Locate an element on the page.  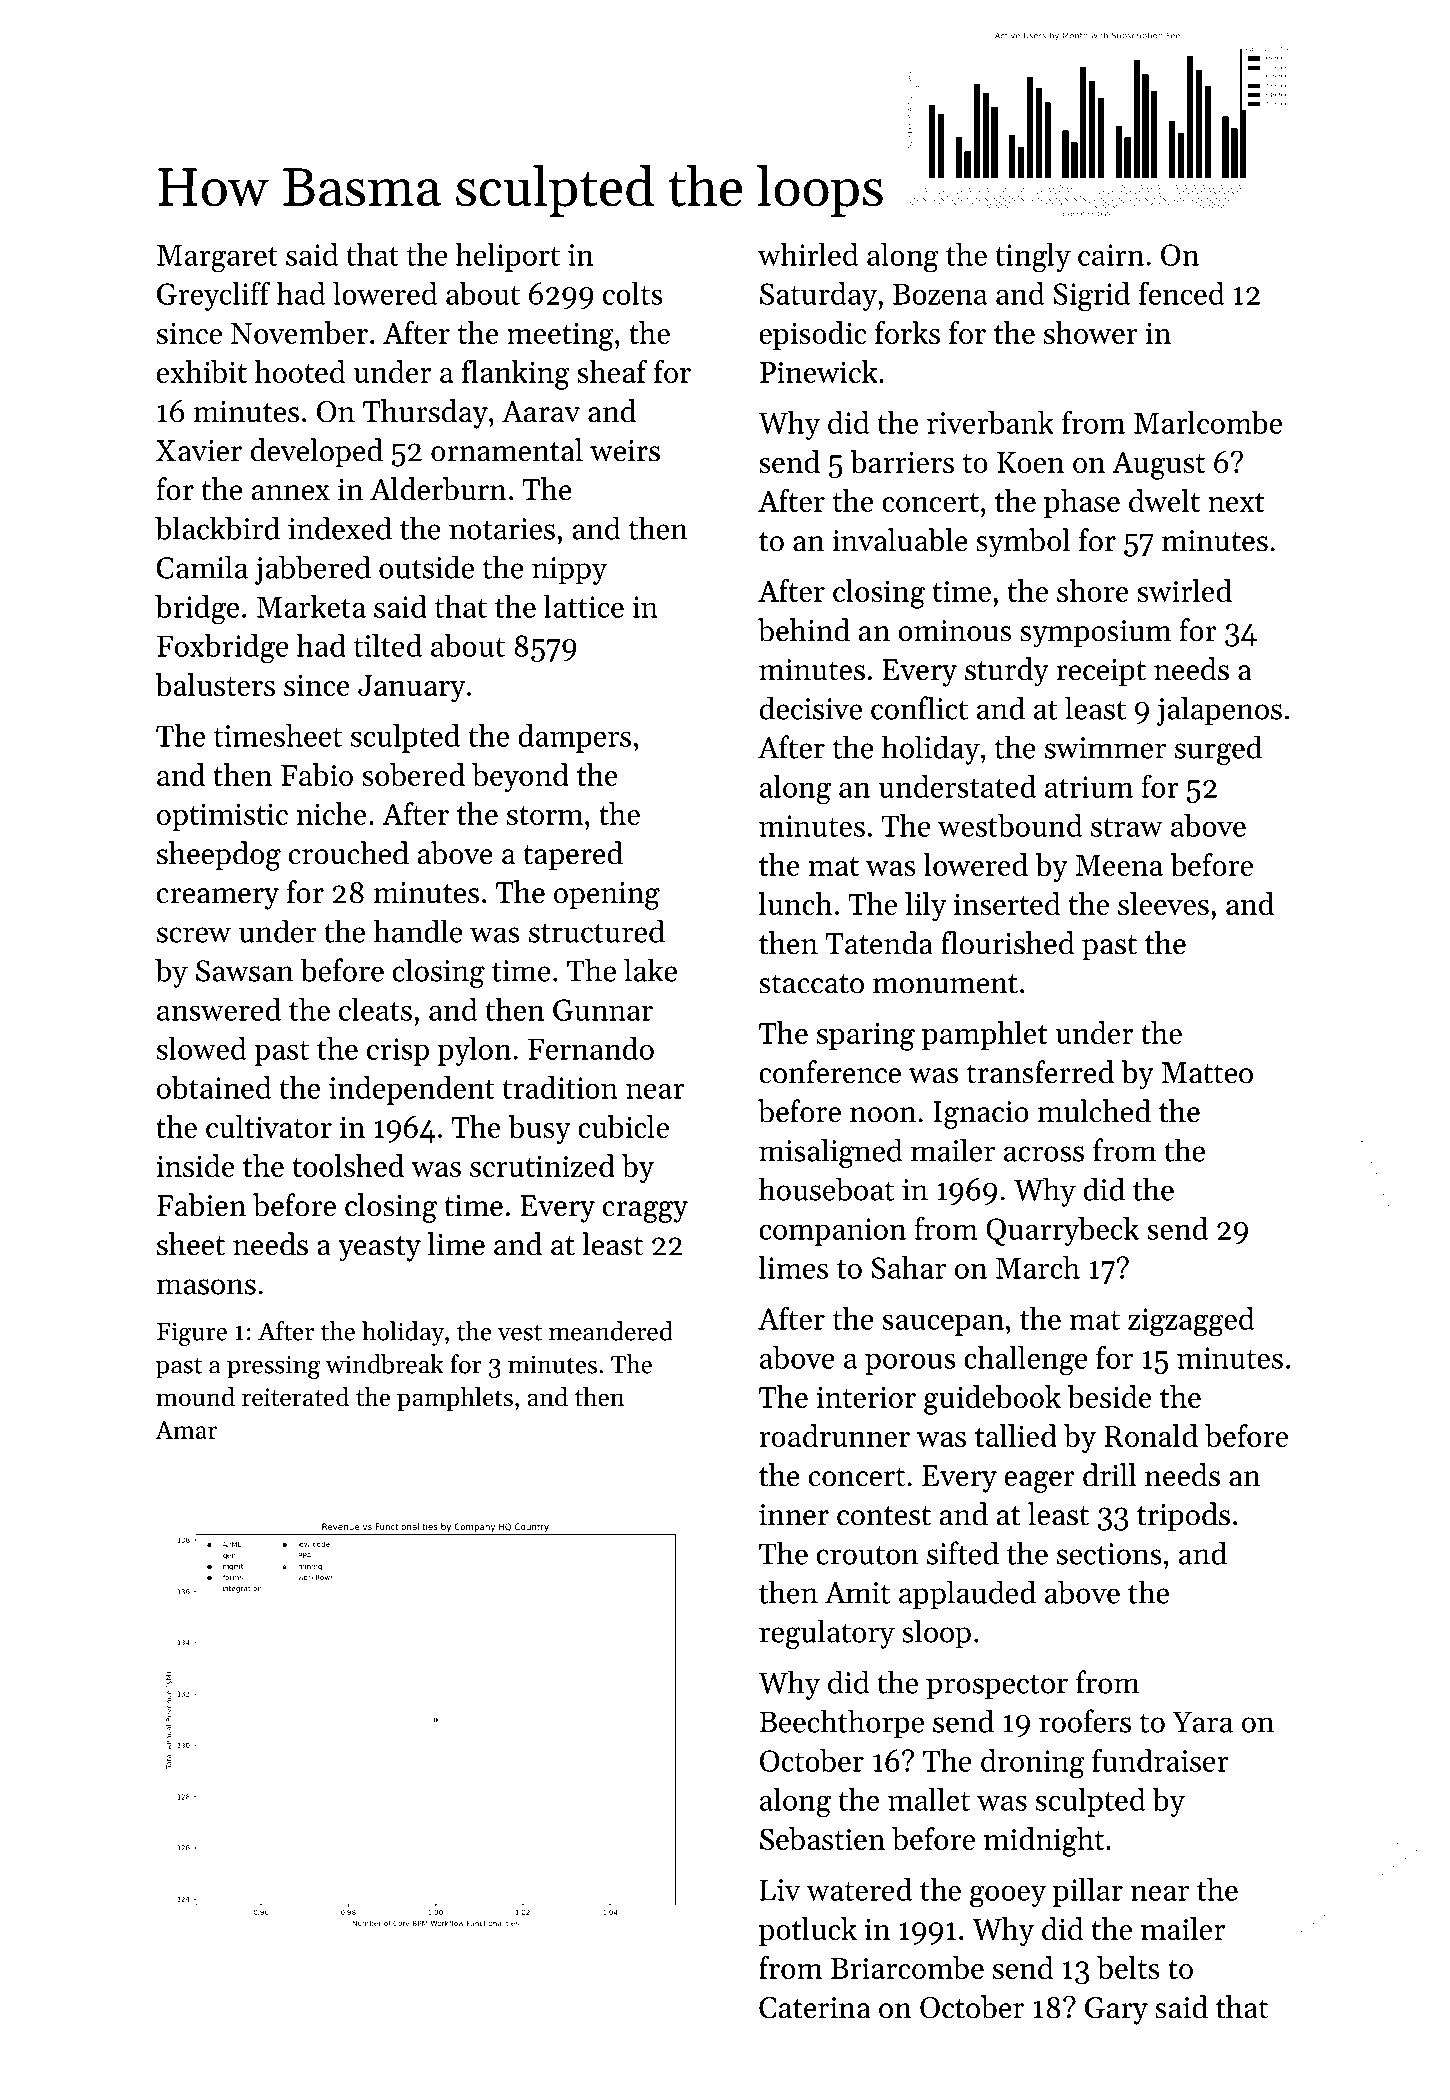
heliport is located at coordinates (508, 257).
